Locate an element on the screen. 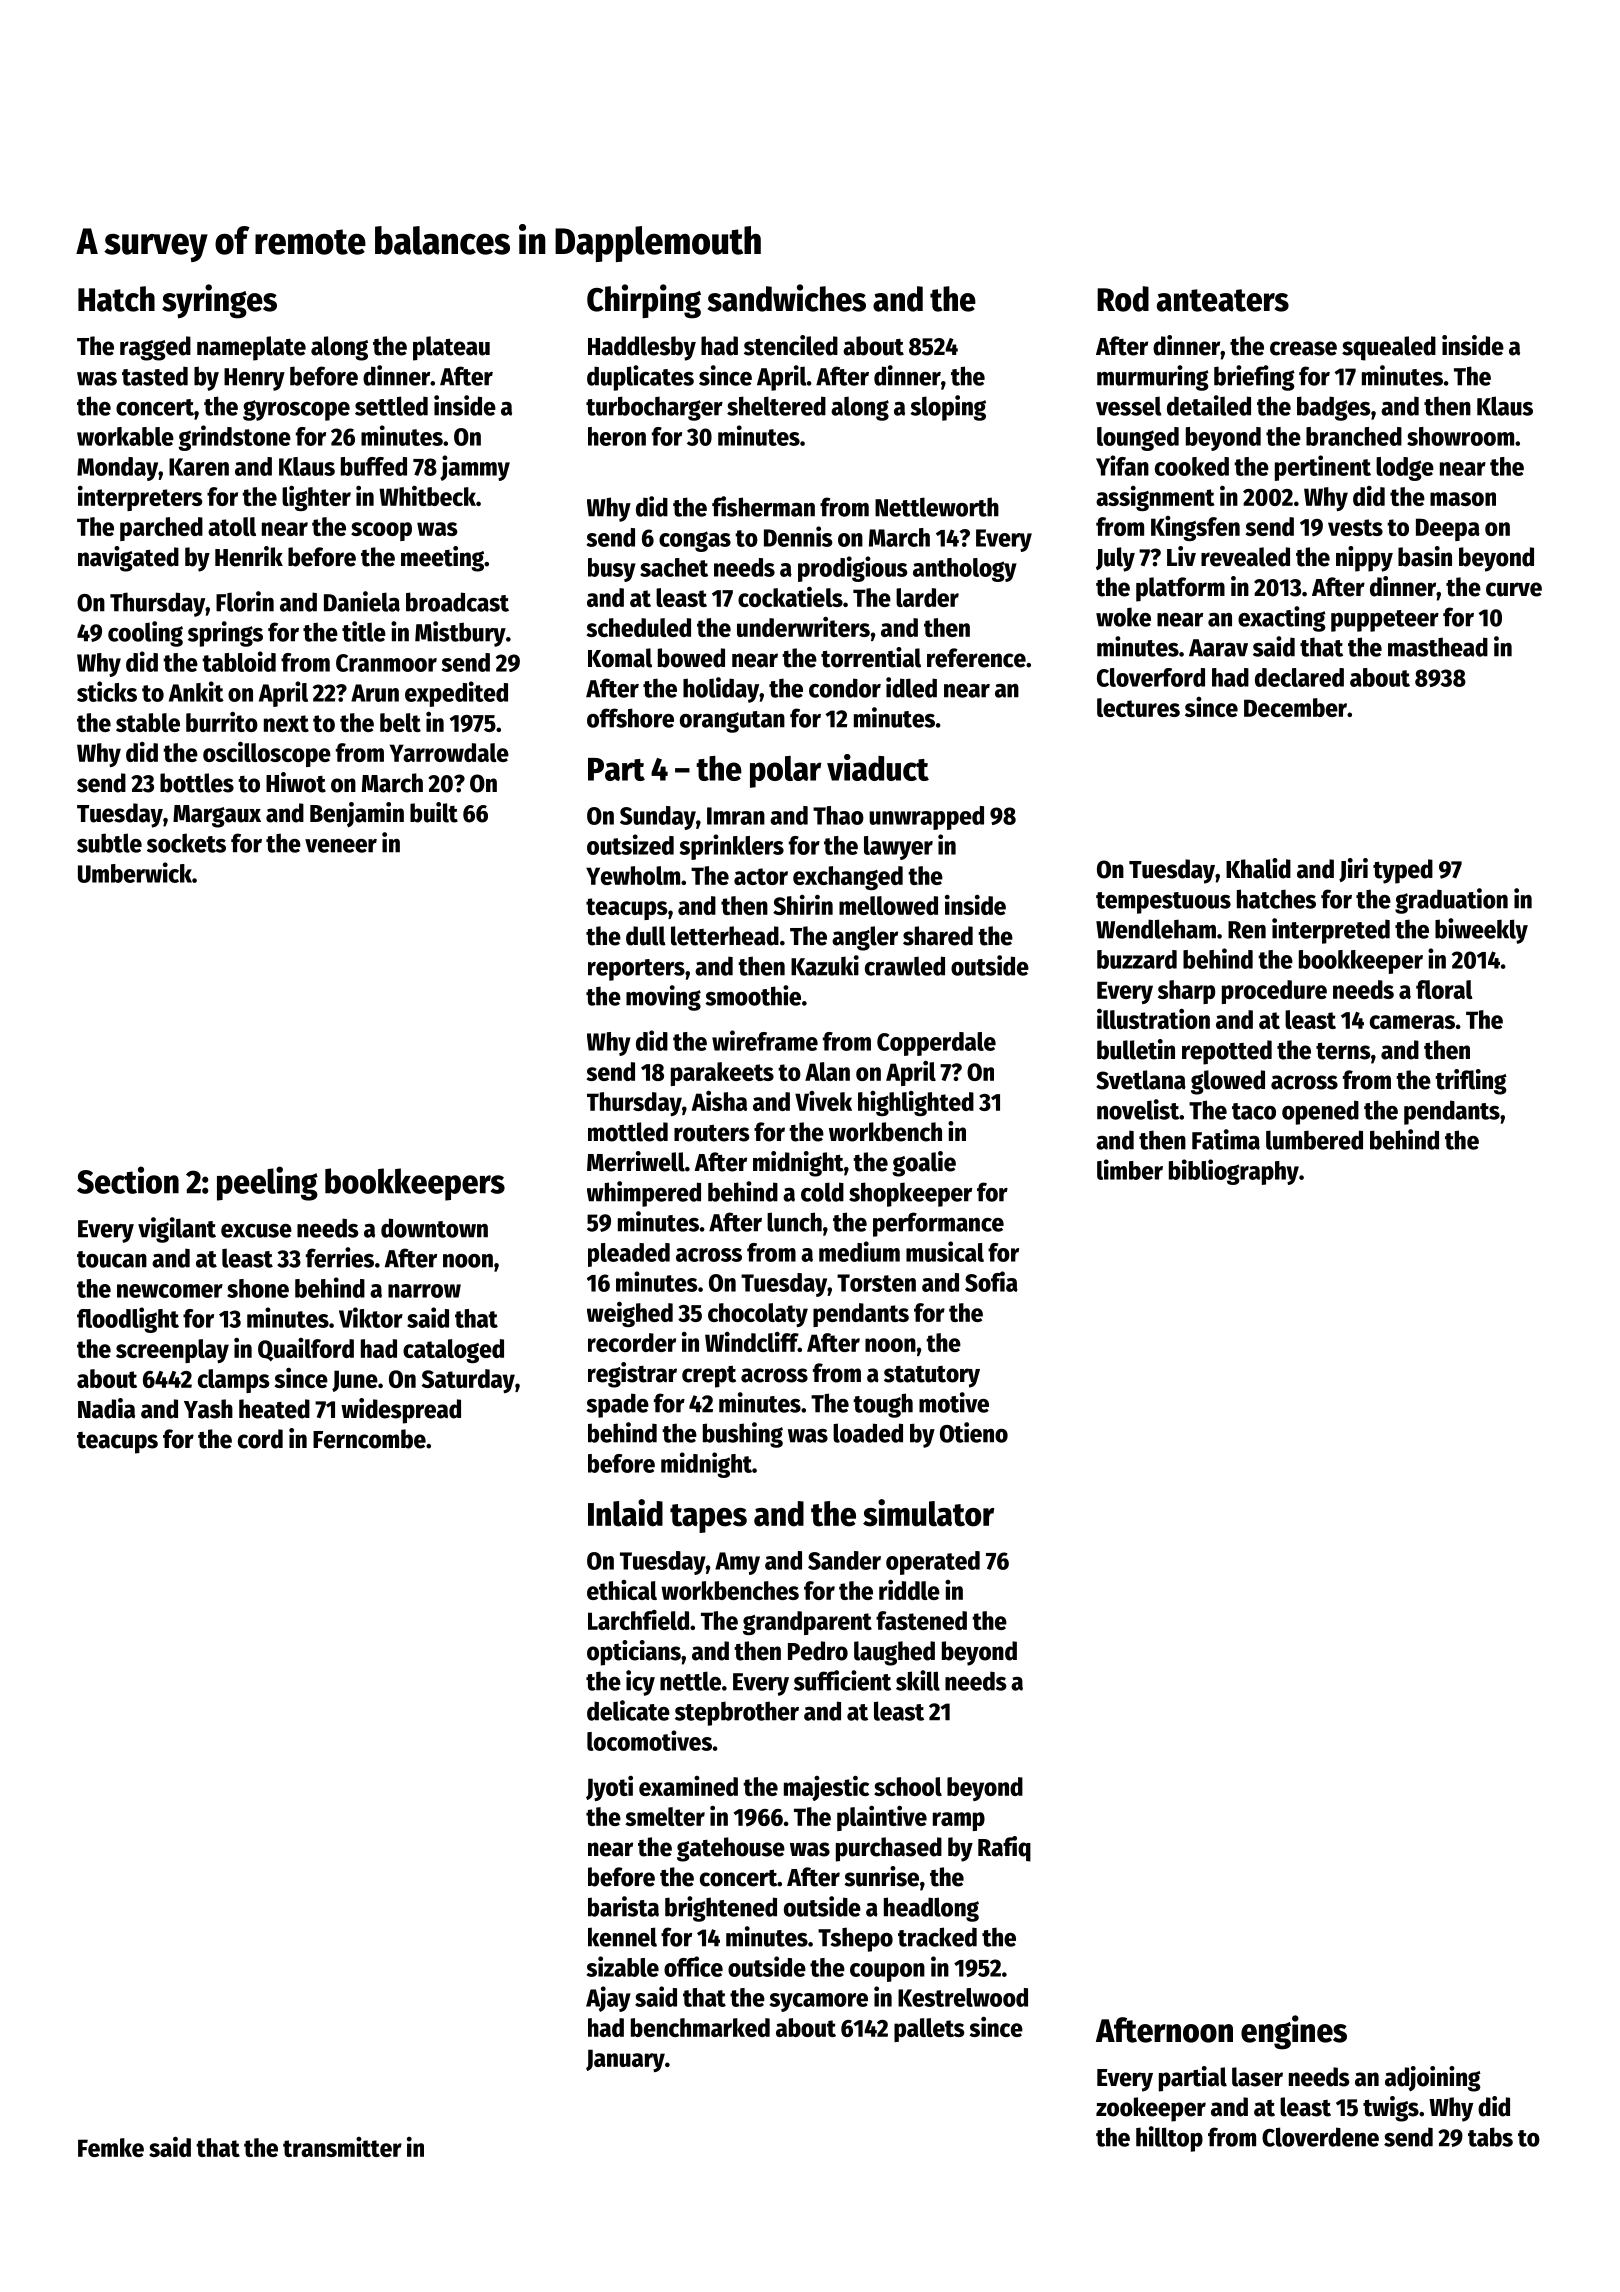 This screenshot has height=2292, width=1620. pallets is located at coordinates (929, 2030).
